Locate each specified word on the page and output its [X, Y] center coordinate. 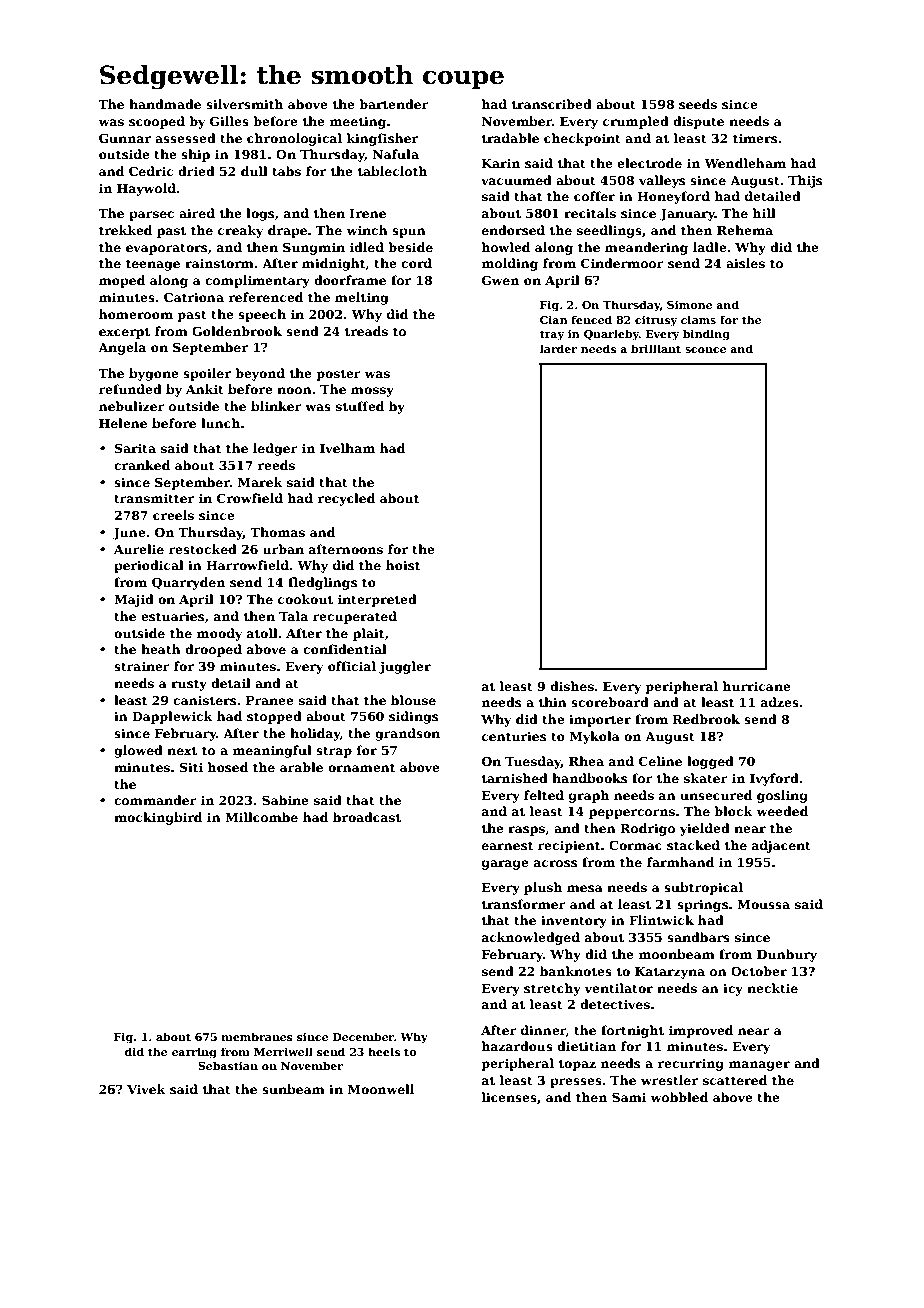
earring [194, 1053]
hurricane [756, 686]
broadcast [367, 817]
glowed [138, 751]
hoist [403, 565]
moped [122, 281]
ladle [710, 247]
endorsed [513, 230]
